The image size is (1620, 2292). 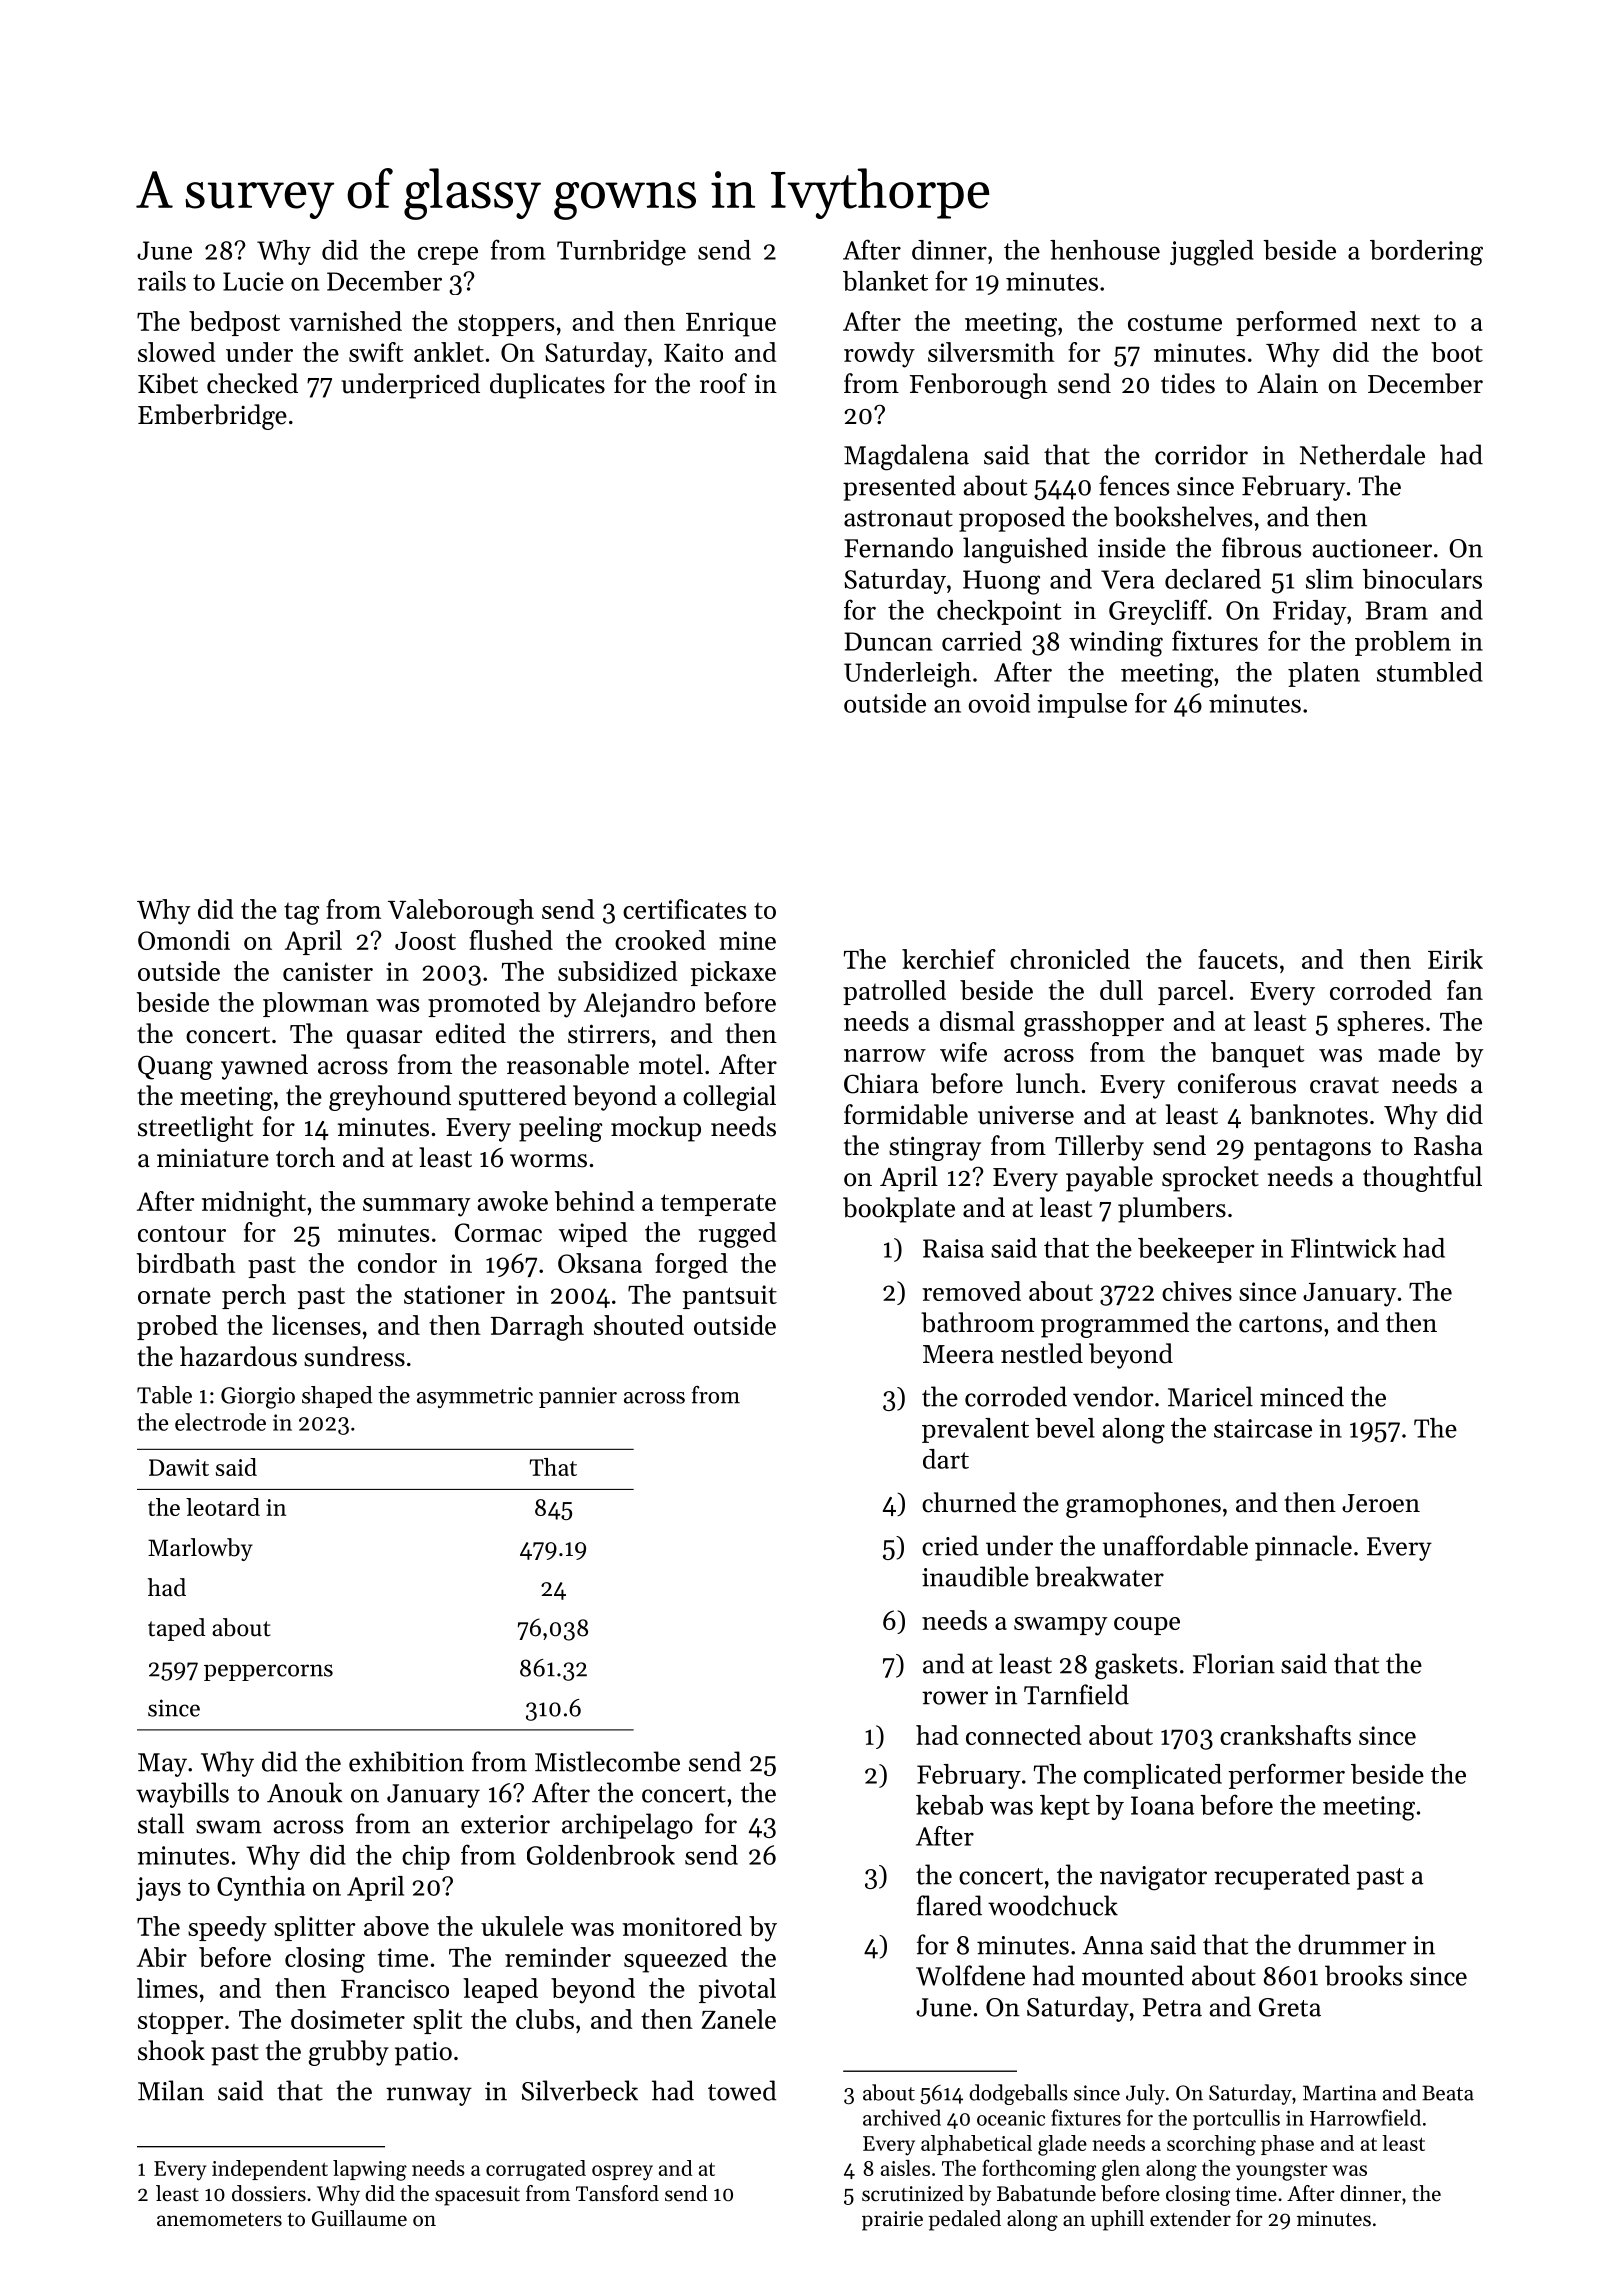 I want to click on plowman, so click(x=316, y=1004).
